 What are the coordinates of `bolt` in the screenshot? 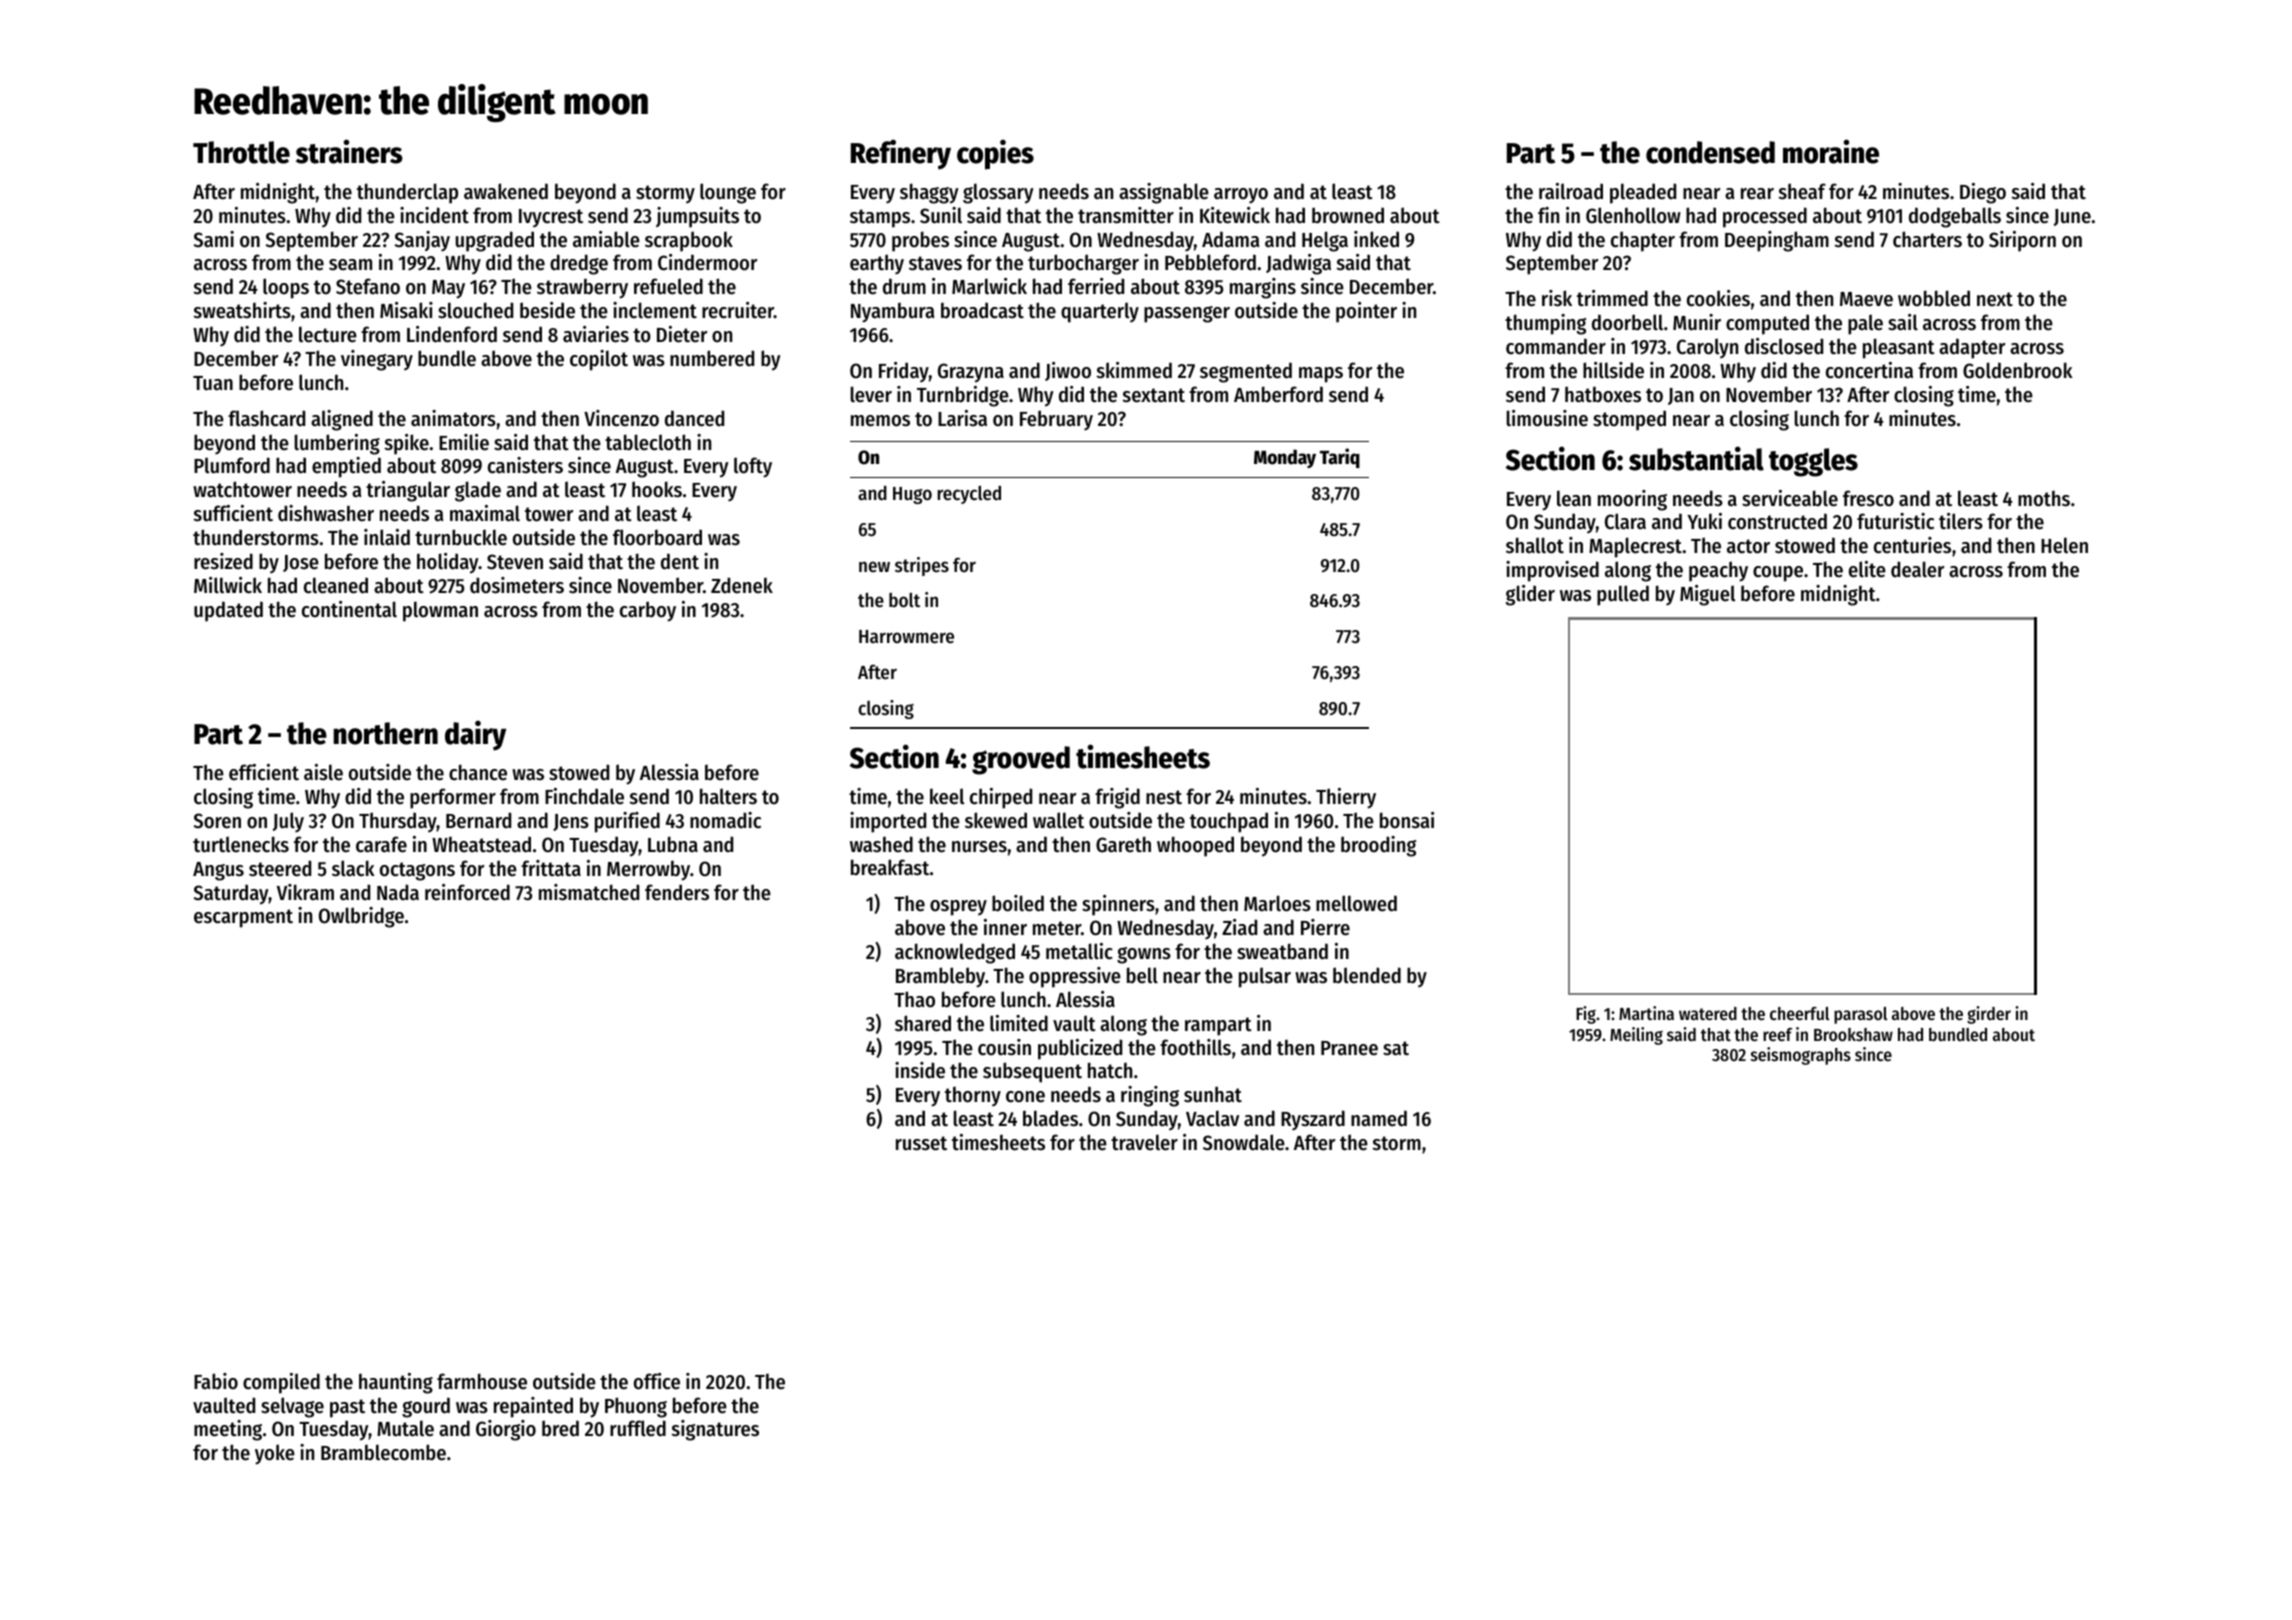 It's located at (904, 600).
